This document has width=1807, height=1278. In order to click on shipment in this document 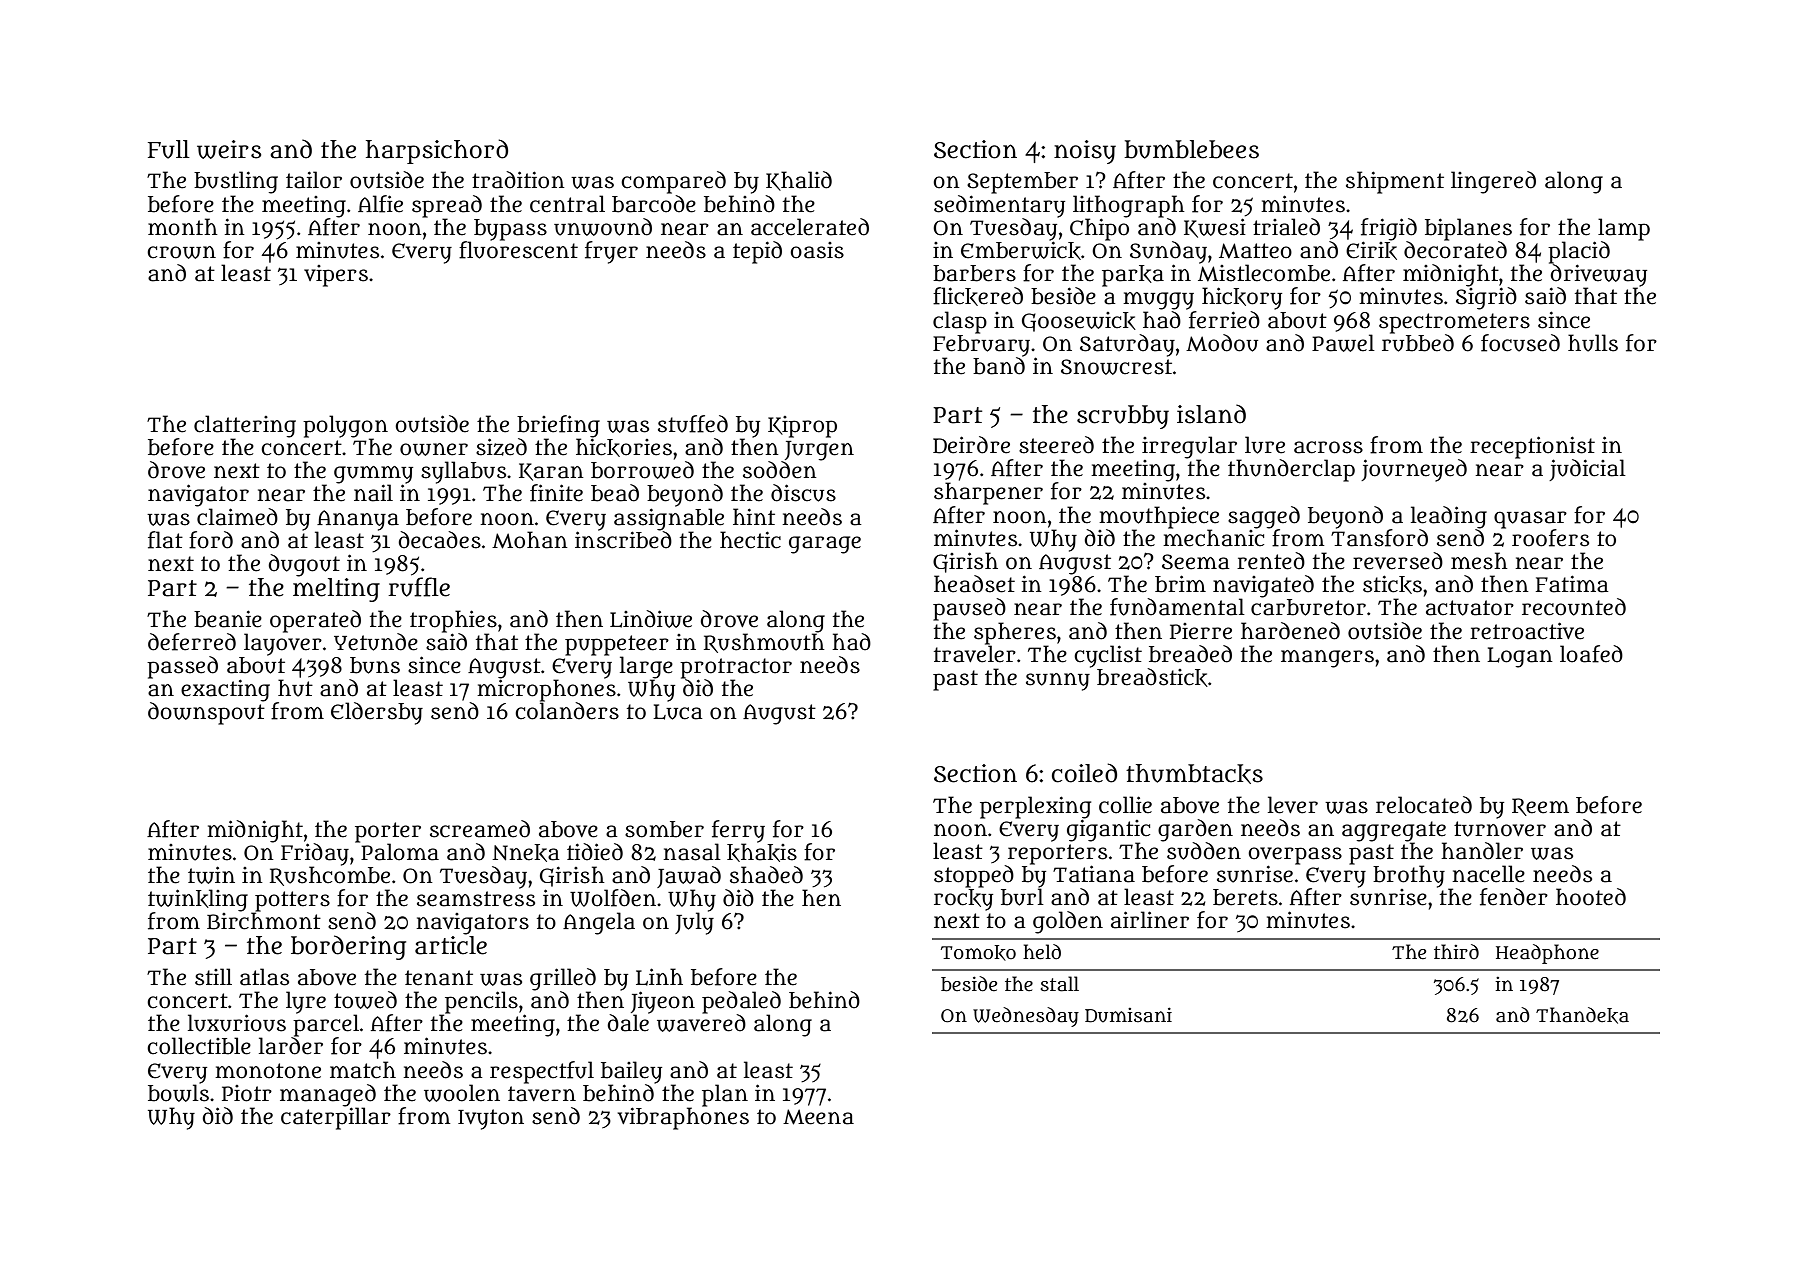, I will do `click(1395, 182)`.
